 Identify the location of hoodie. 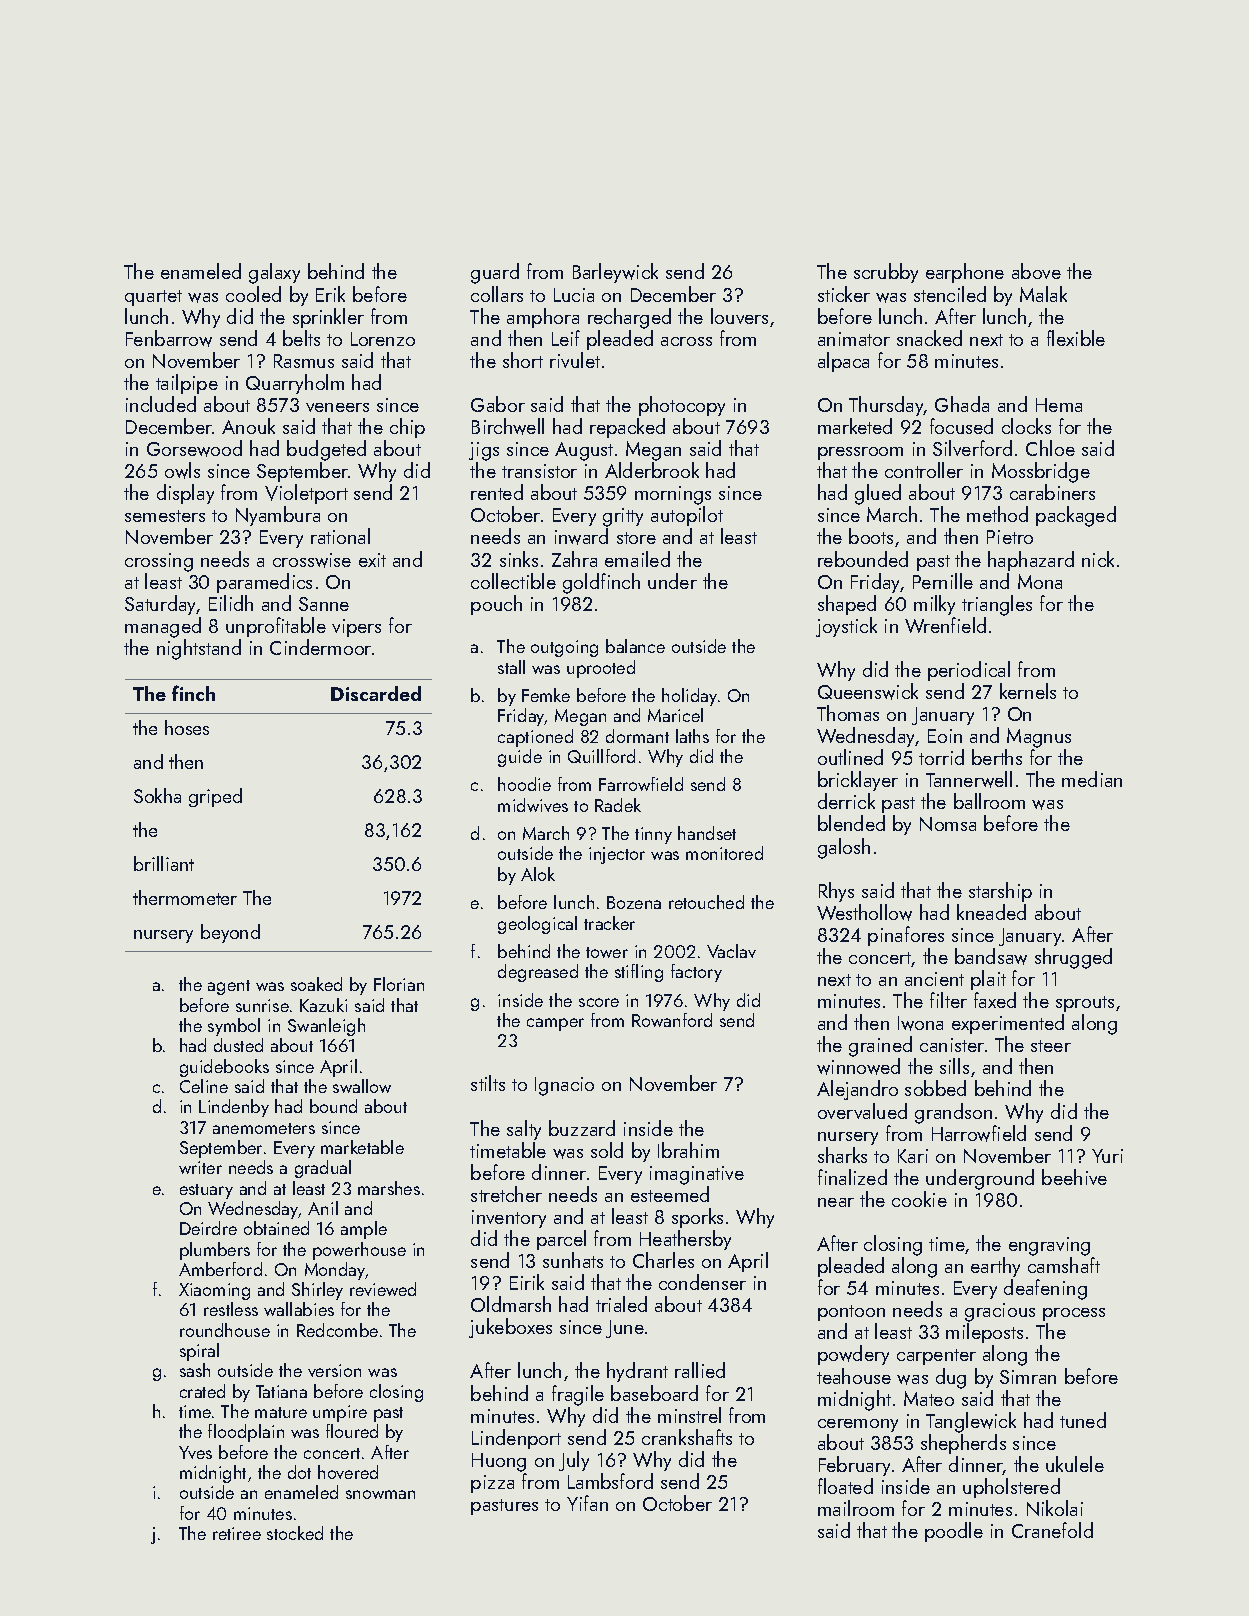
(524, 784).
